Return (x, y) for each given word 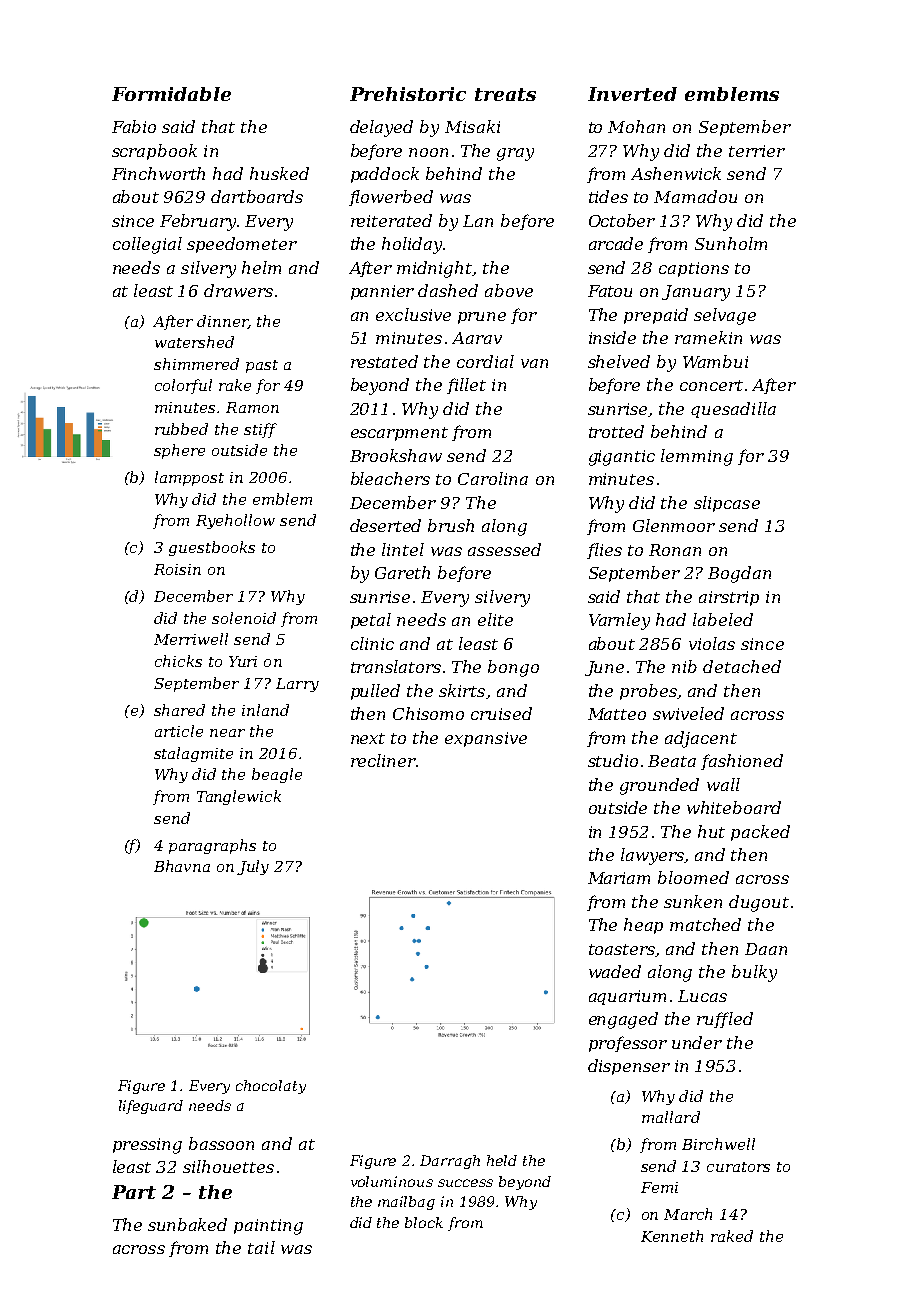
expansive (486, 739)
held (502, 1160)
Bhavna (182, 866)
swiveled (688, 713)
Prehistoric (408, 94)
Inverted (632, 94)
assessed (504, 549)
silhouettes (228, 1166)
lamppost (189, 478)
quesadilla (733, 410)
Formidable (171, 94)
